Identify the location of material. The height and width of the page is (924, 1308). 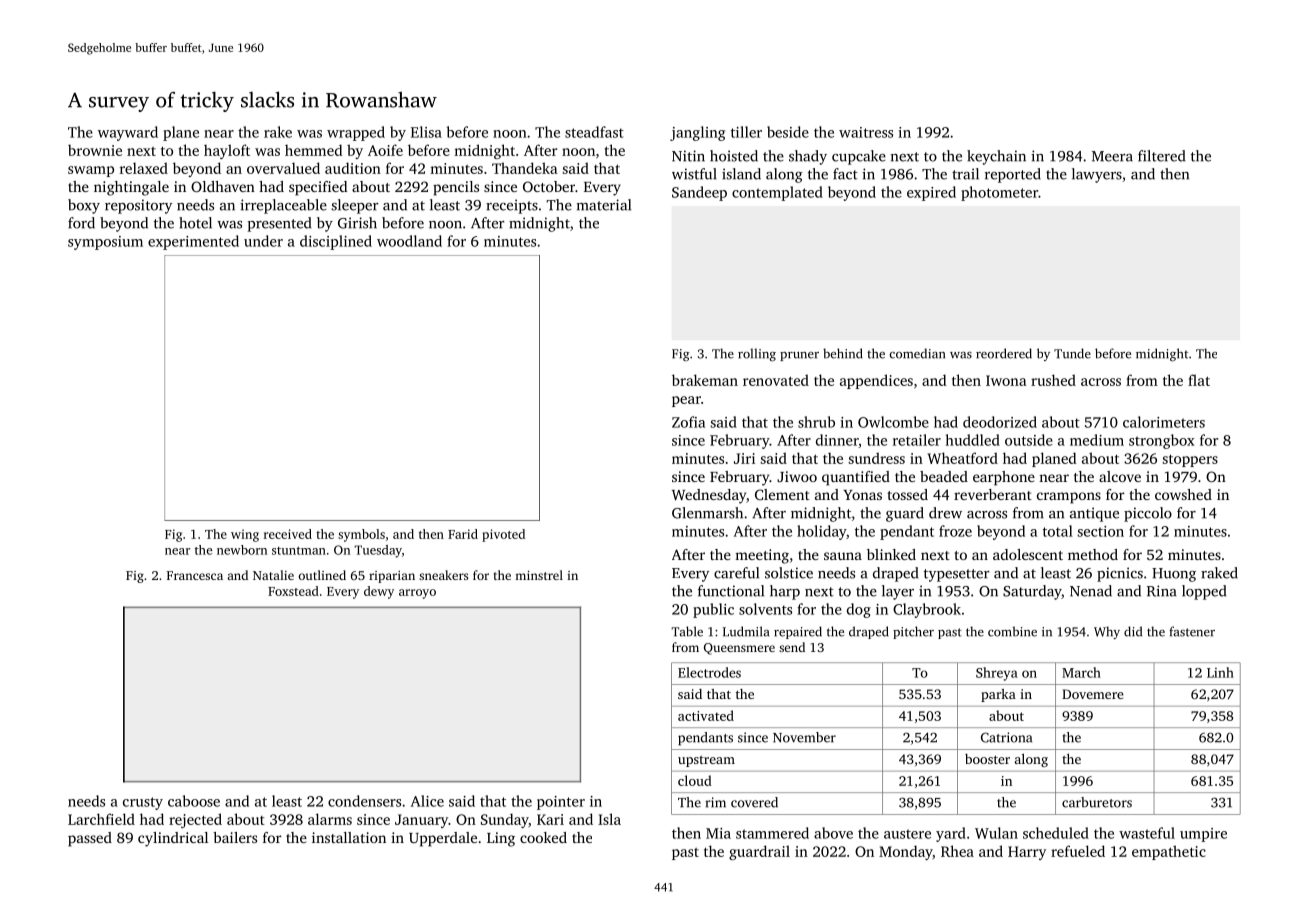
(604, 205).
